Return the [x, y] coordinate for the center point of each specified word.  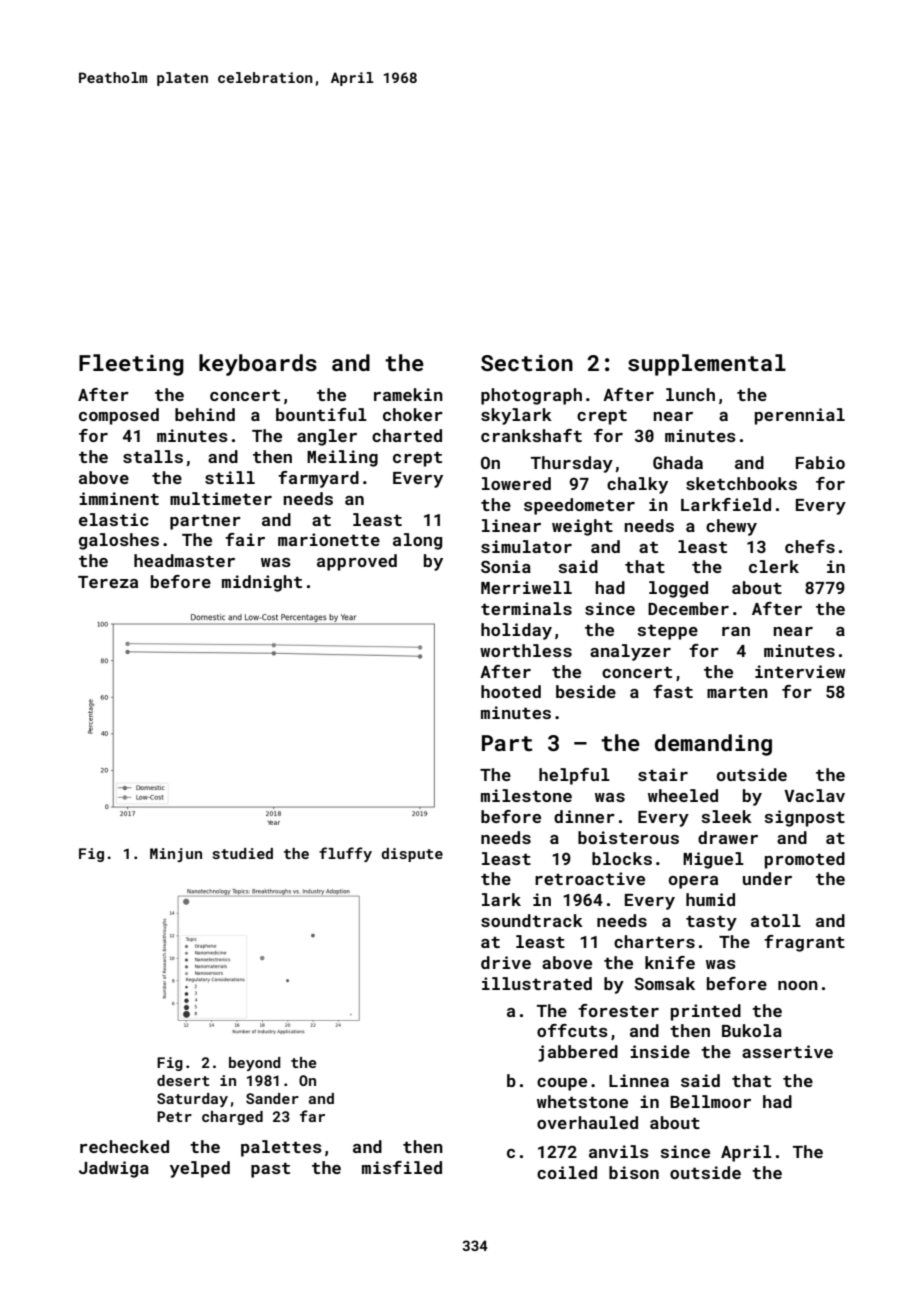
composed [119, 416]
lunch [690, 394]
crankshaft [531, 435]
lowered [516, 483]
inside [660, 1051]
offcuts [572, 1030]
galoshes [119, 541]
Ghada [678, 462]
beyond [254, 1064]
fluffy [345, 854]
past [270, 1170]
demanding [713, 745]
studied [242, 853]
